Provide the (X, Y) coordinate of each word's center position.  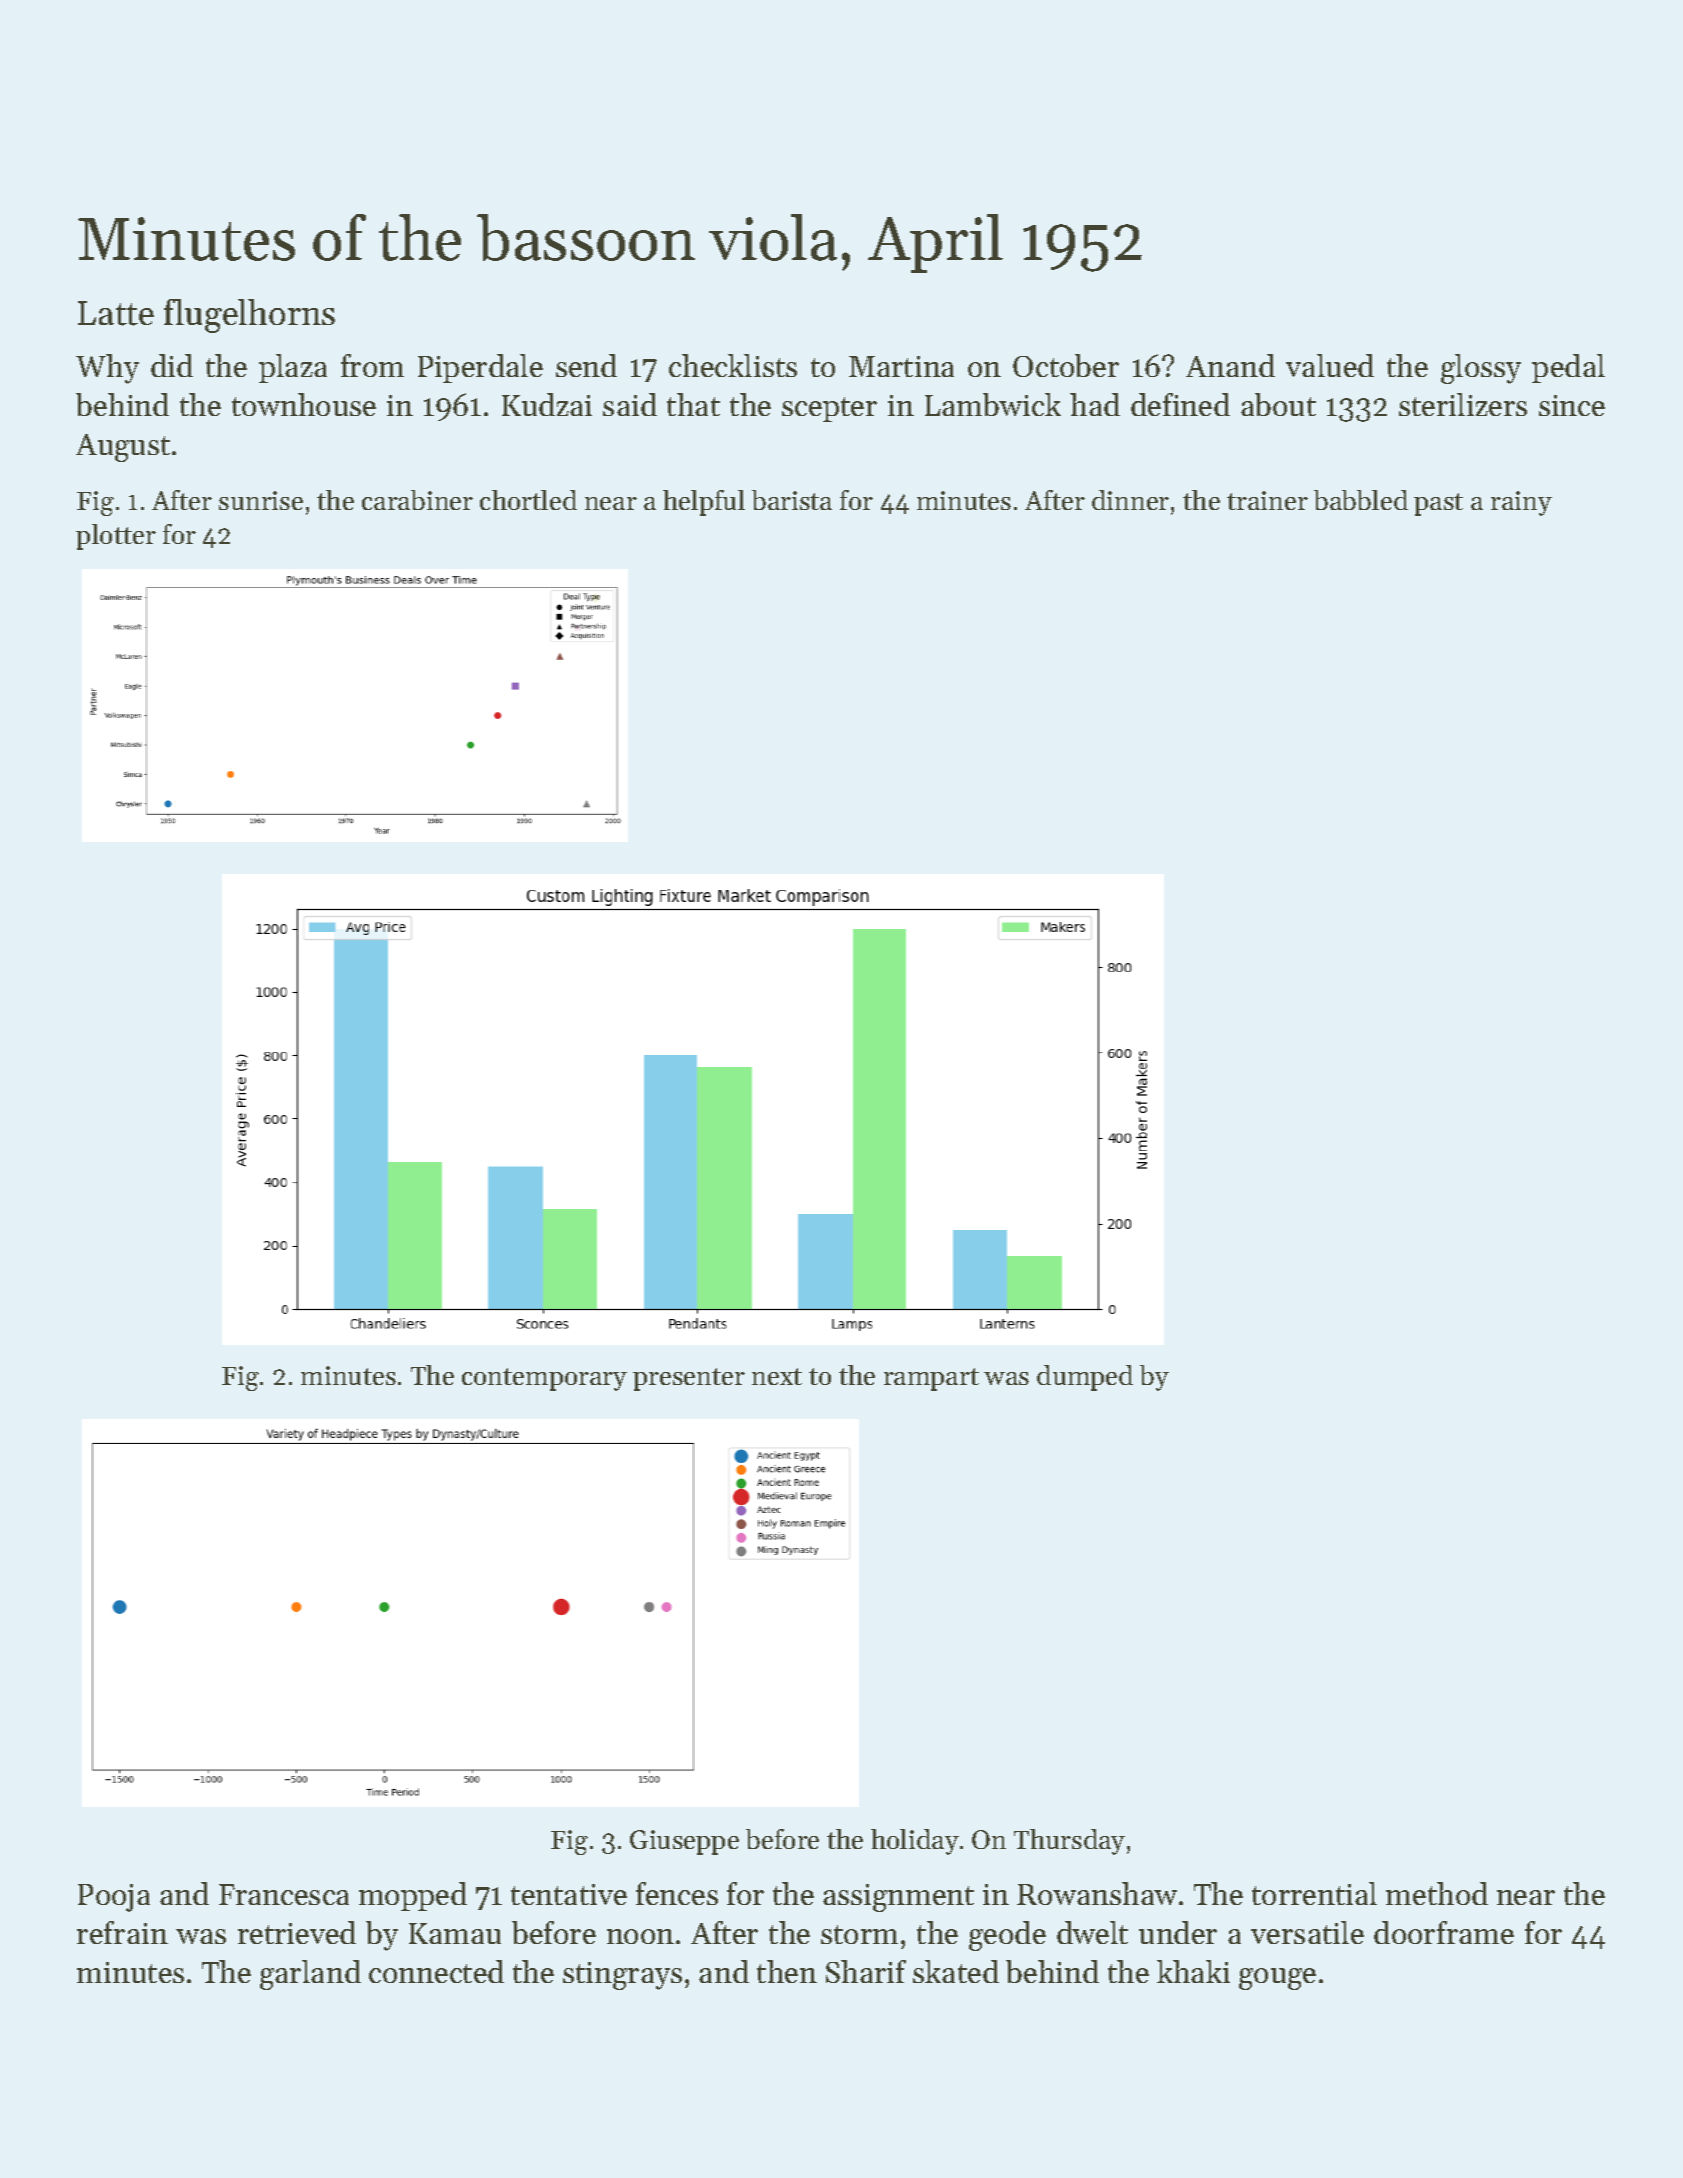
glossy (1481, 369)
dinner (1130, 500)
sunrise (261, 500)
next (777, 1376)
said (630, 404)
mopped (413, 1896)
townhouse (304, 404)
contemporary (544, 1379)
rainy (1521, 503)
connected (436, 1971)
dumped (1085, 1378)
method (1437, 1893)
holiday (915, 1842)
